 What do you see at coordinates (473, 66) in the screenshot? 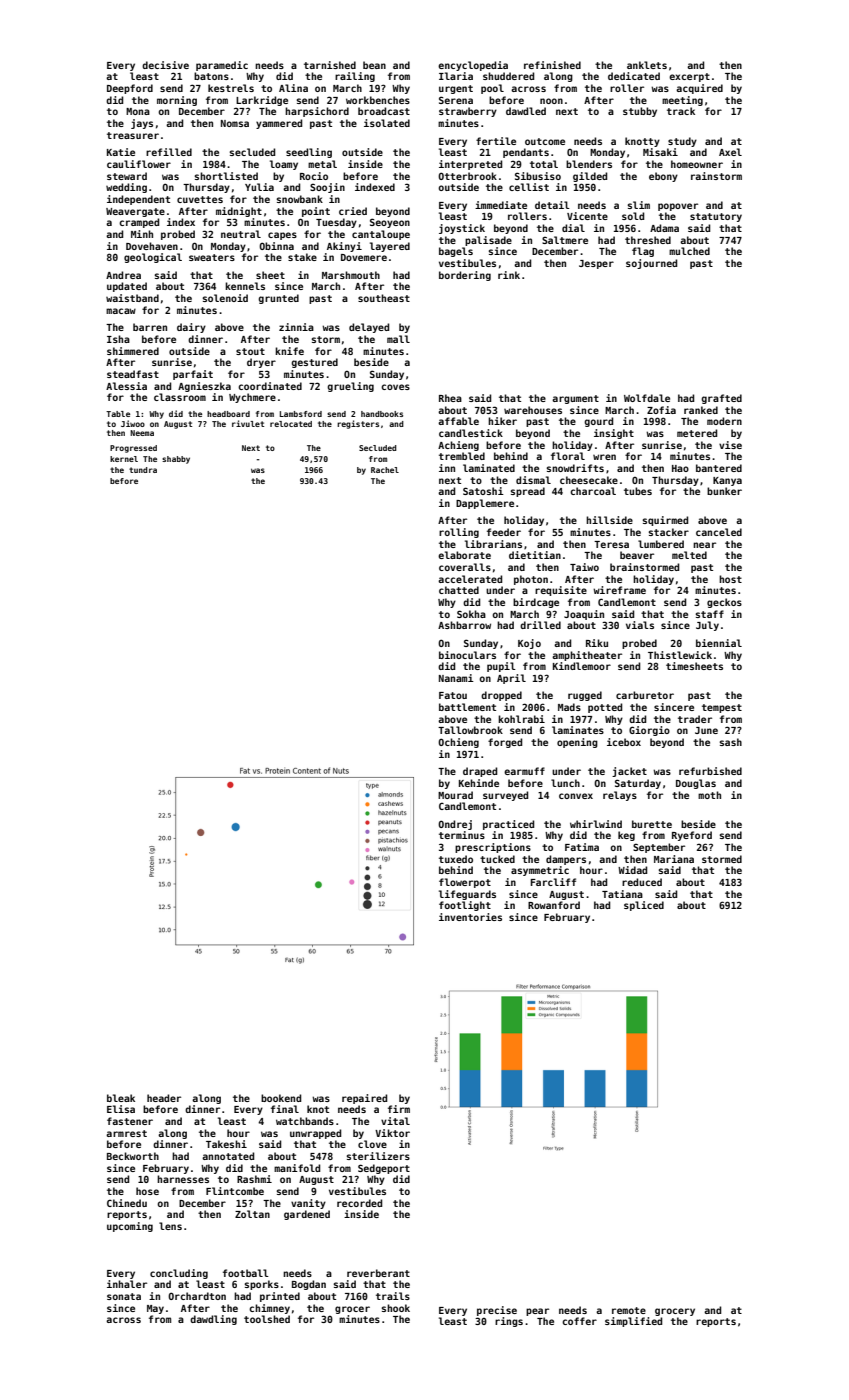
I see `encyclopedia` at bounding box center [473, 66].
